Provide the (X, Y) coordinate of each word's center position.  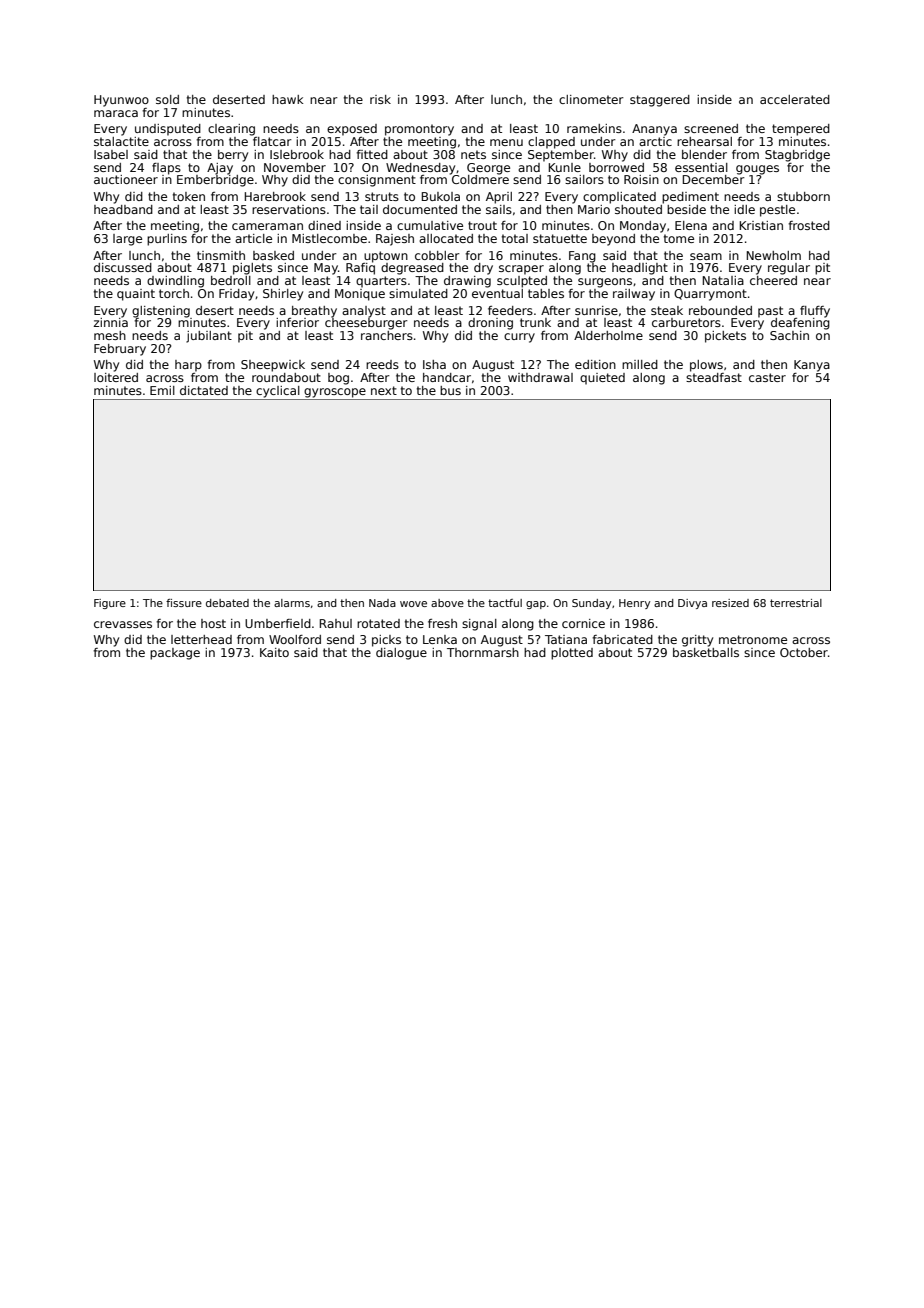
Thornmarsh (483, 652)
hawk (287, 99)
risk (380, 99)
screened (711, 128)
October (804, 652)
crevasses (123, 624)
